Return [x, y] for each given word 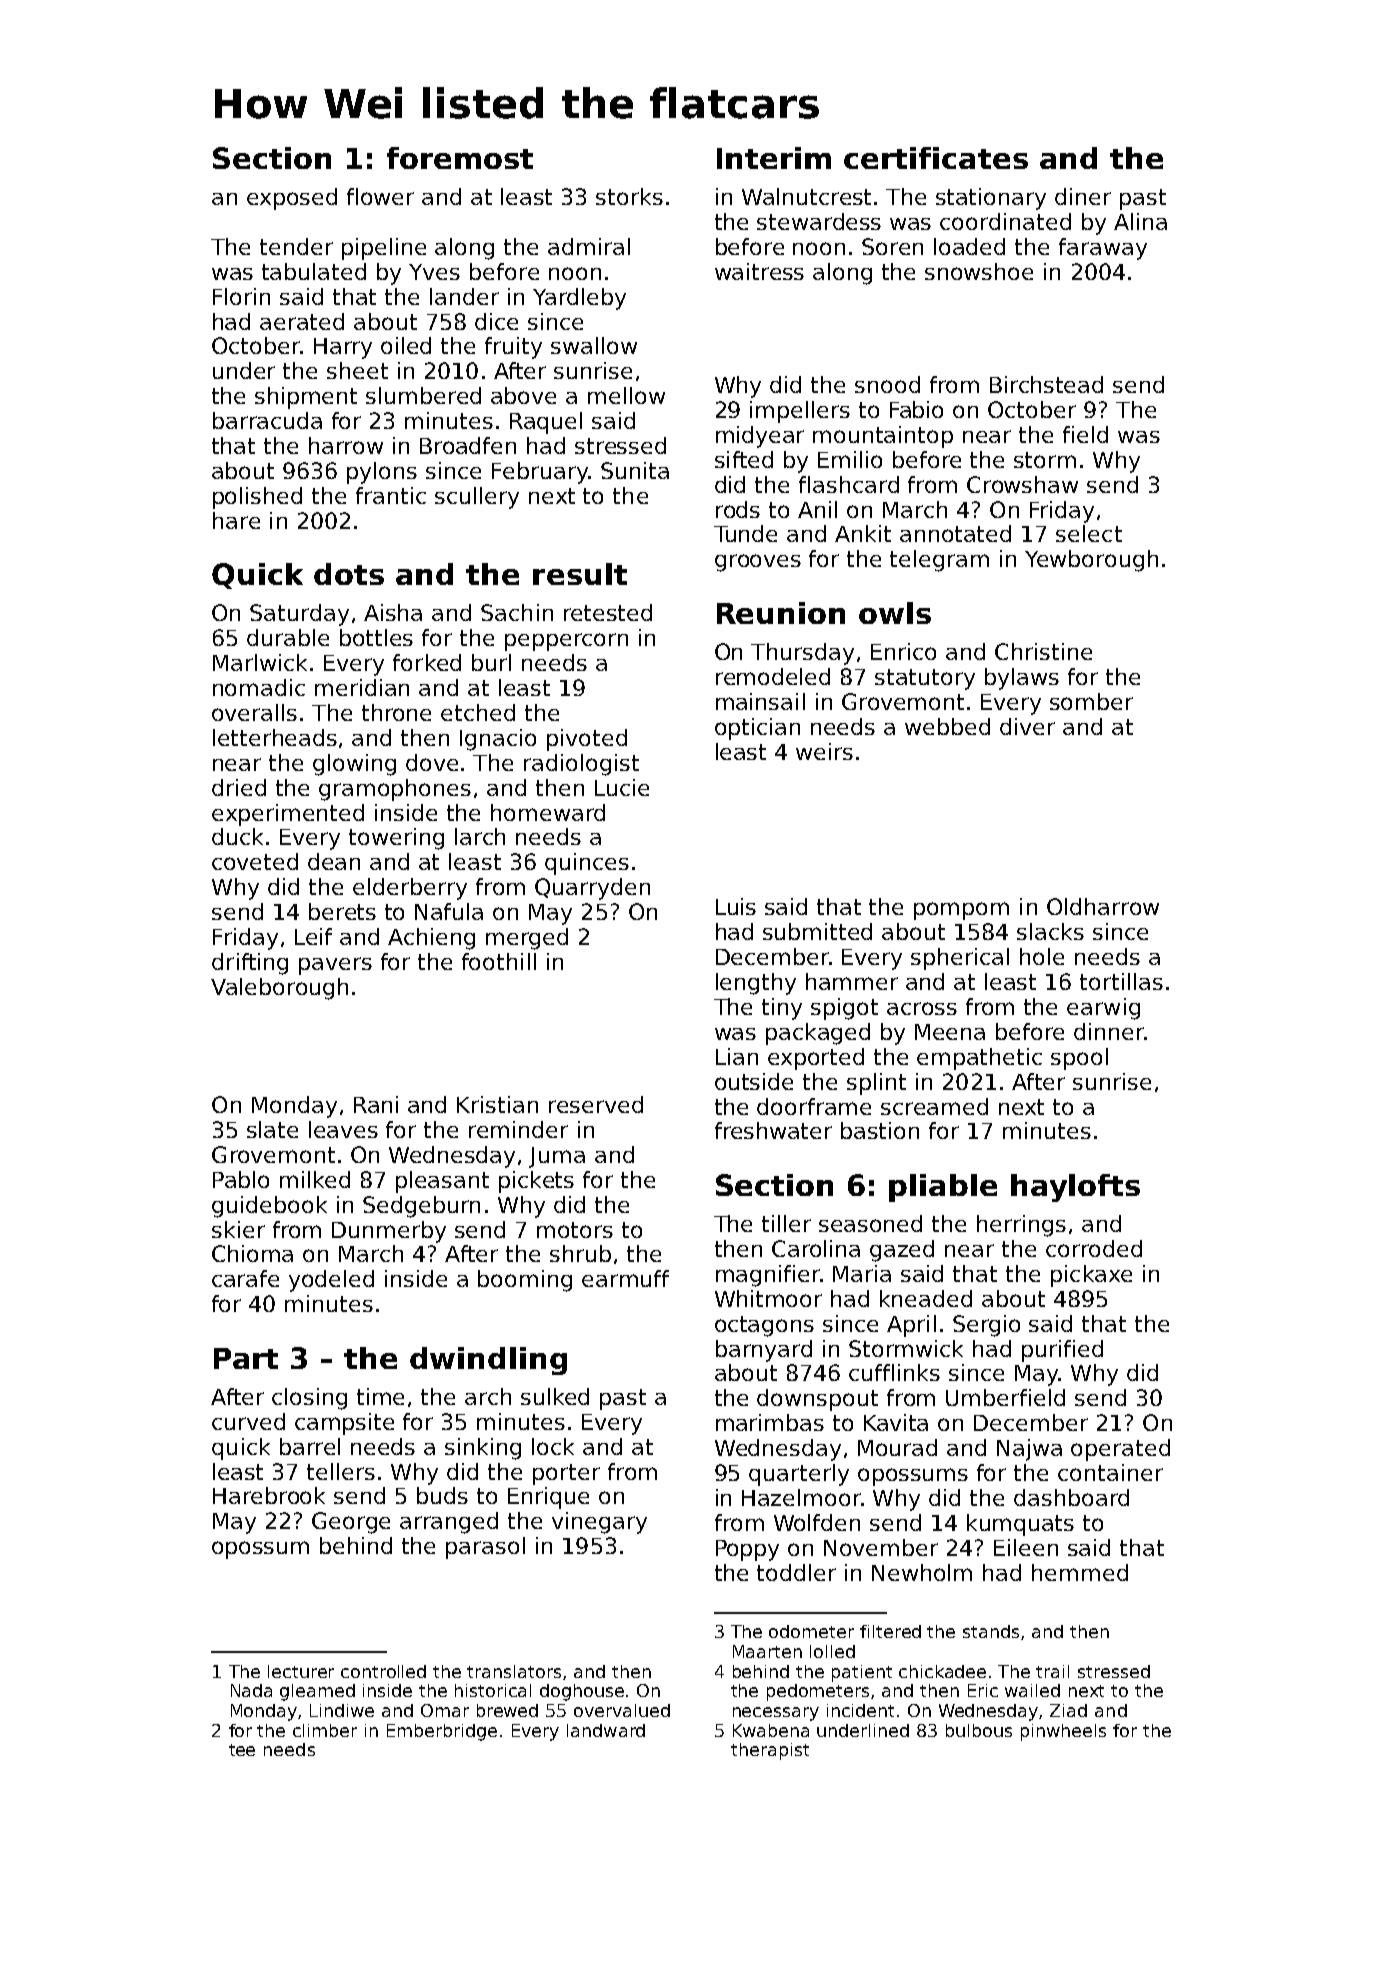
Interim [774, 158]
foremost [460, 158]
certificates [936, 158]
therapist [770, 1751]
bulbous [979, 1730]
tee [242, 1750]
